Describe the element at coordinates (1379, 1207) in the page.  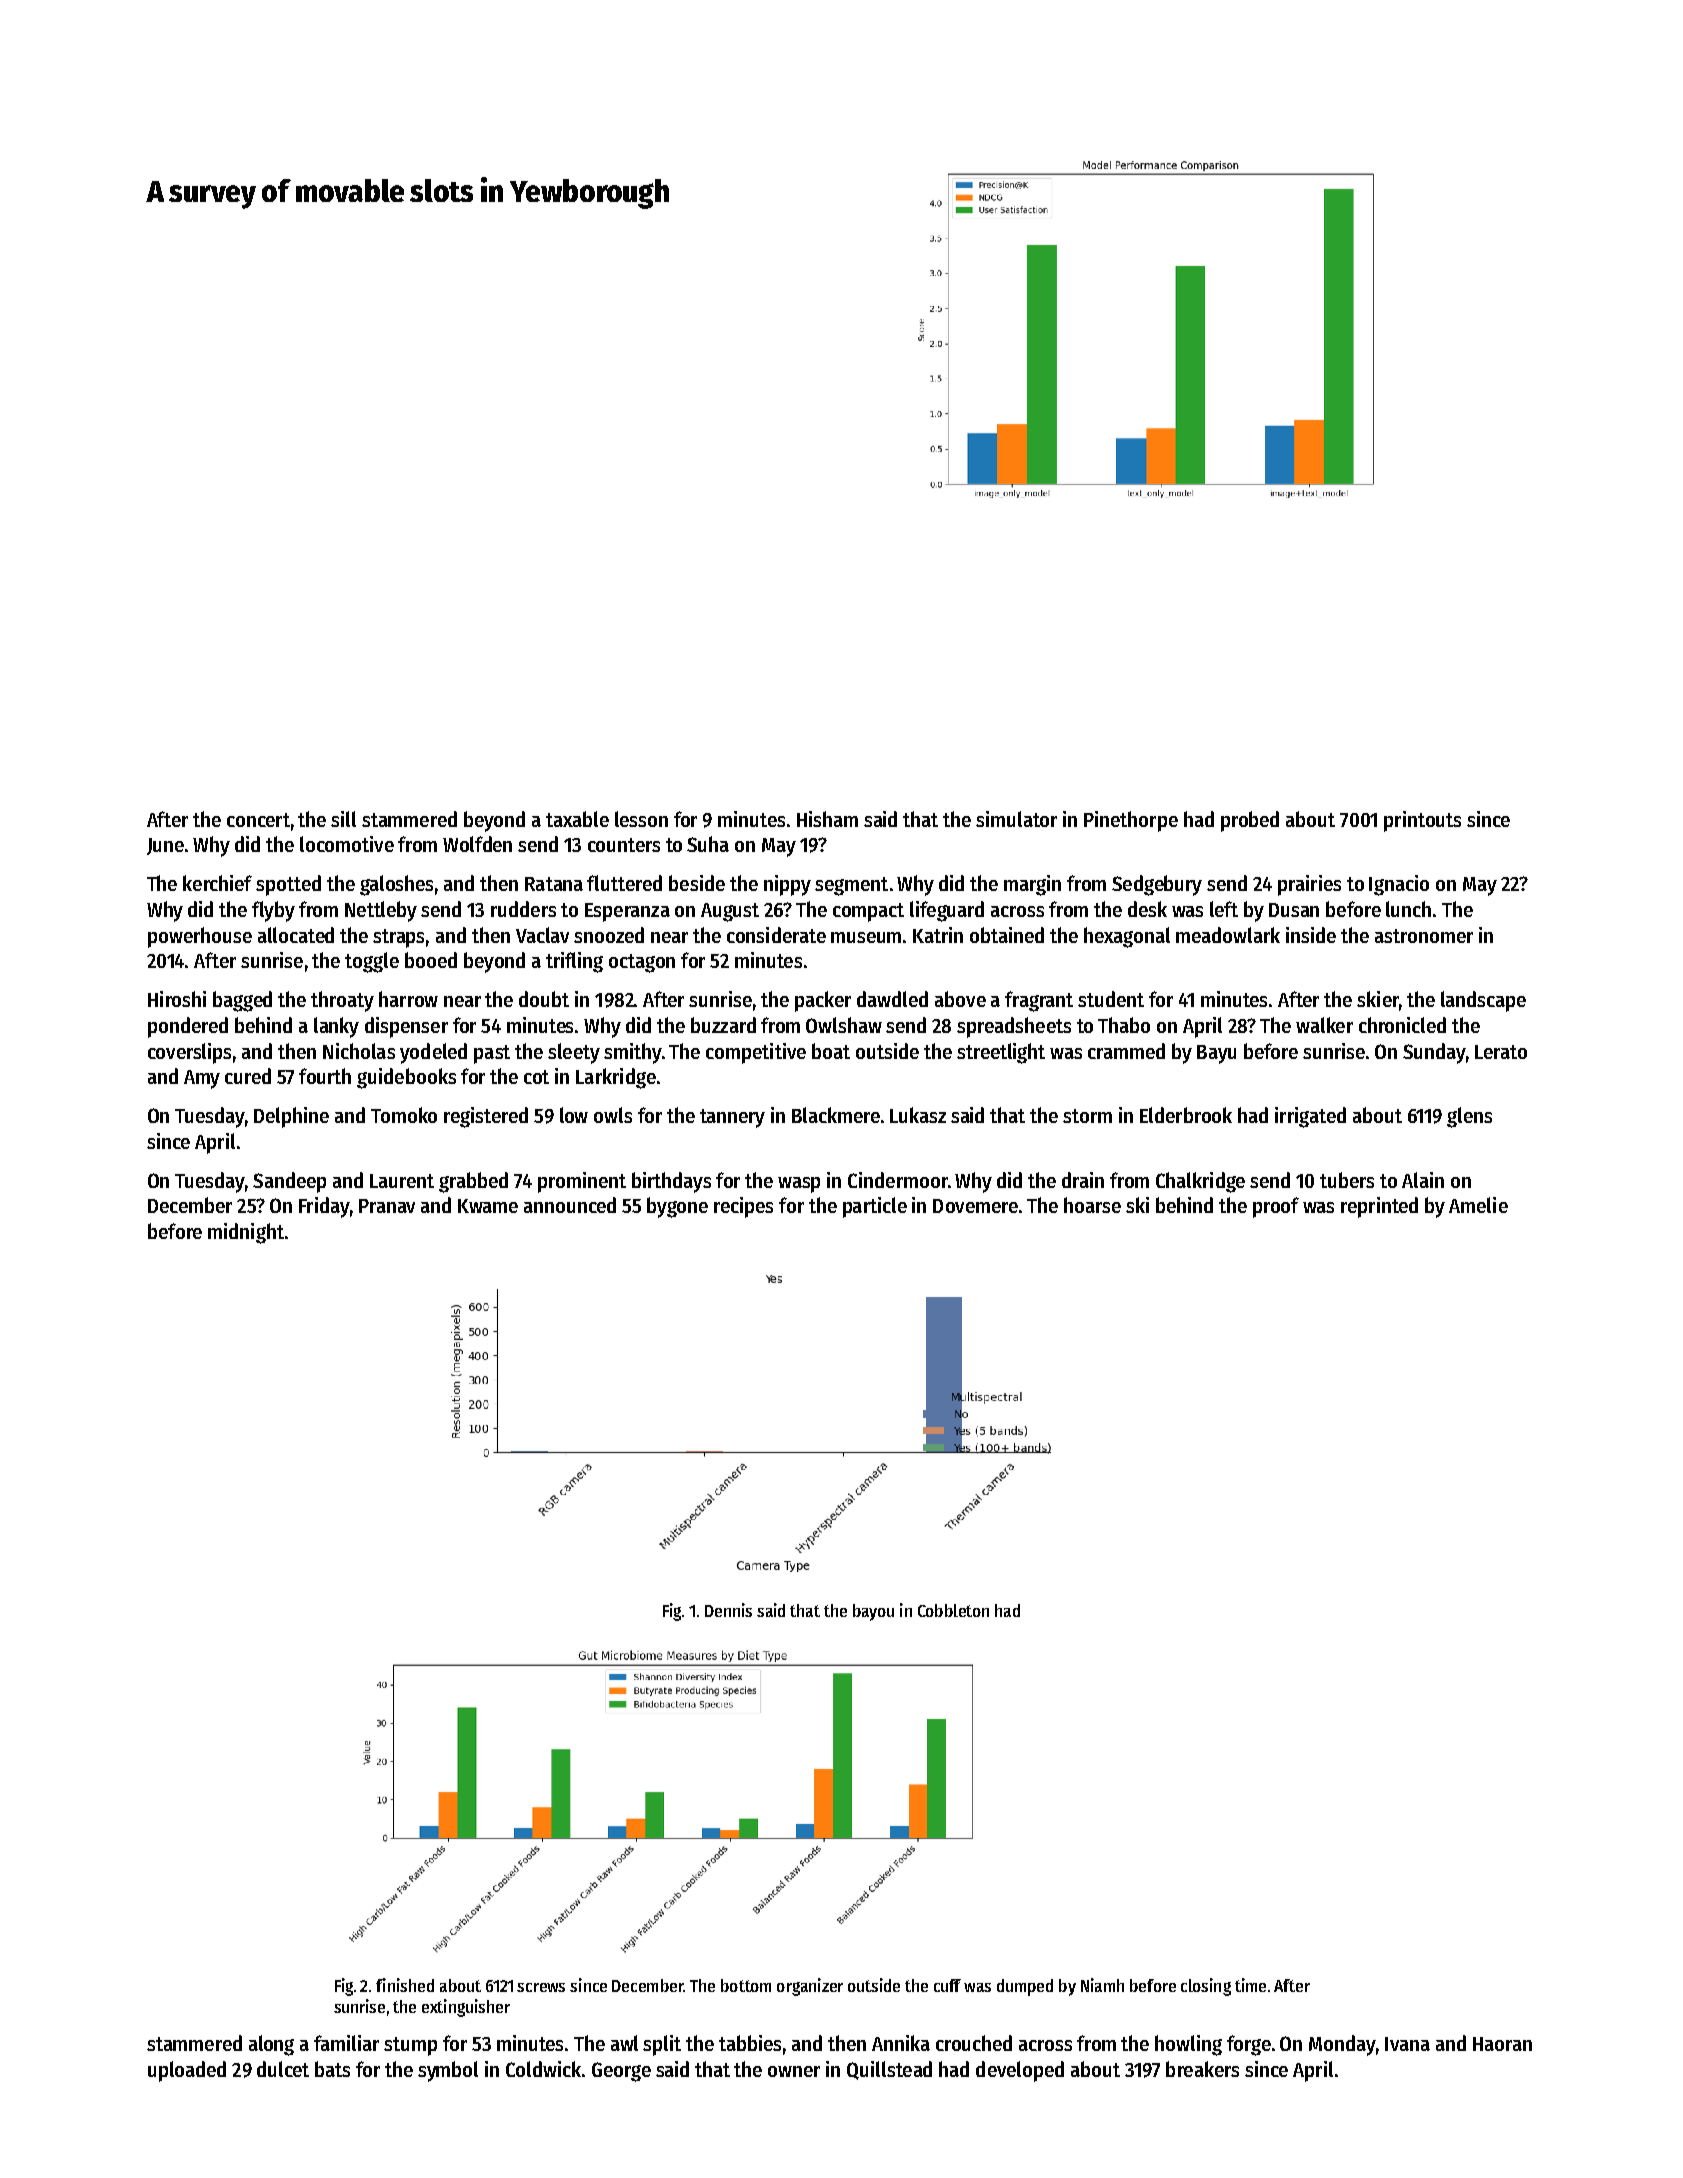
I see `reprinted` at that location.
